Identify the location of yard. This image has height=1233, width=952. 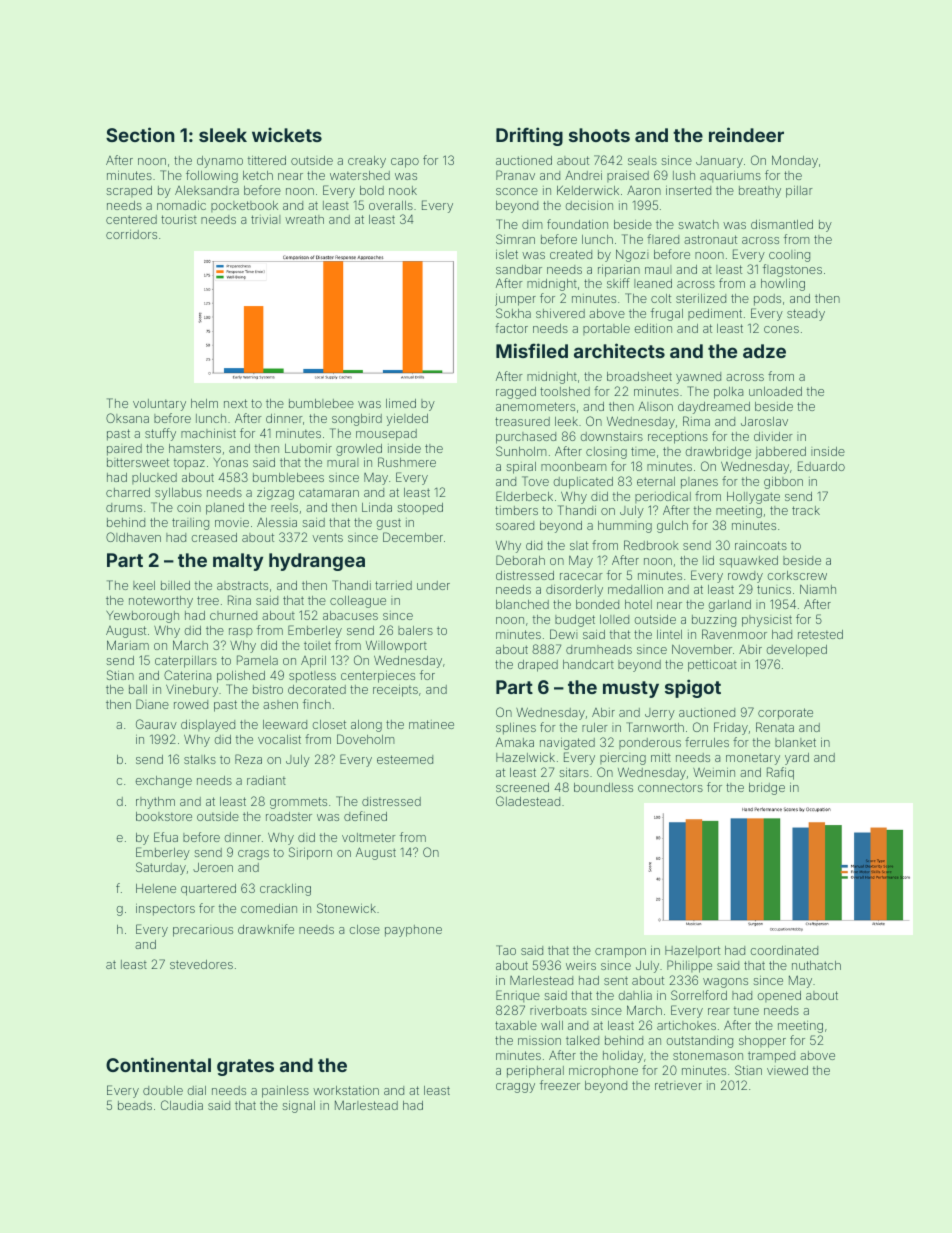
(797, 759).
